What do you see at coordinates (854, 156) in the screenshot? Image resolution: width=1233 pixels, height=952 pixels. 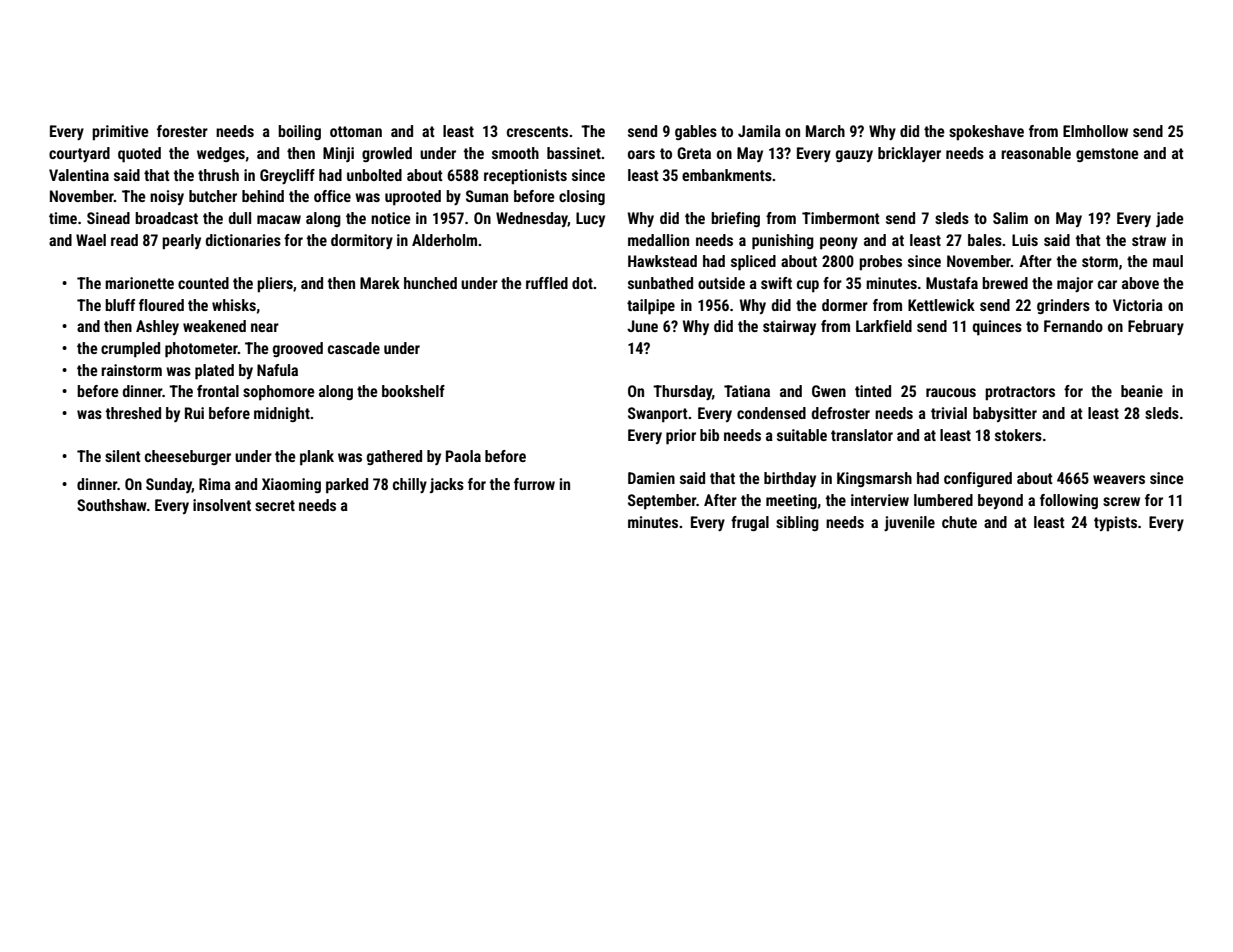 I see `gauzy` at bounding box center [854, 156].
